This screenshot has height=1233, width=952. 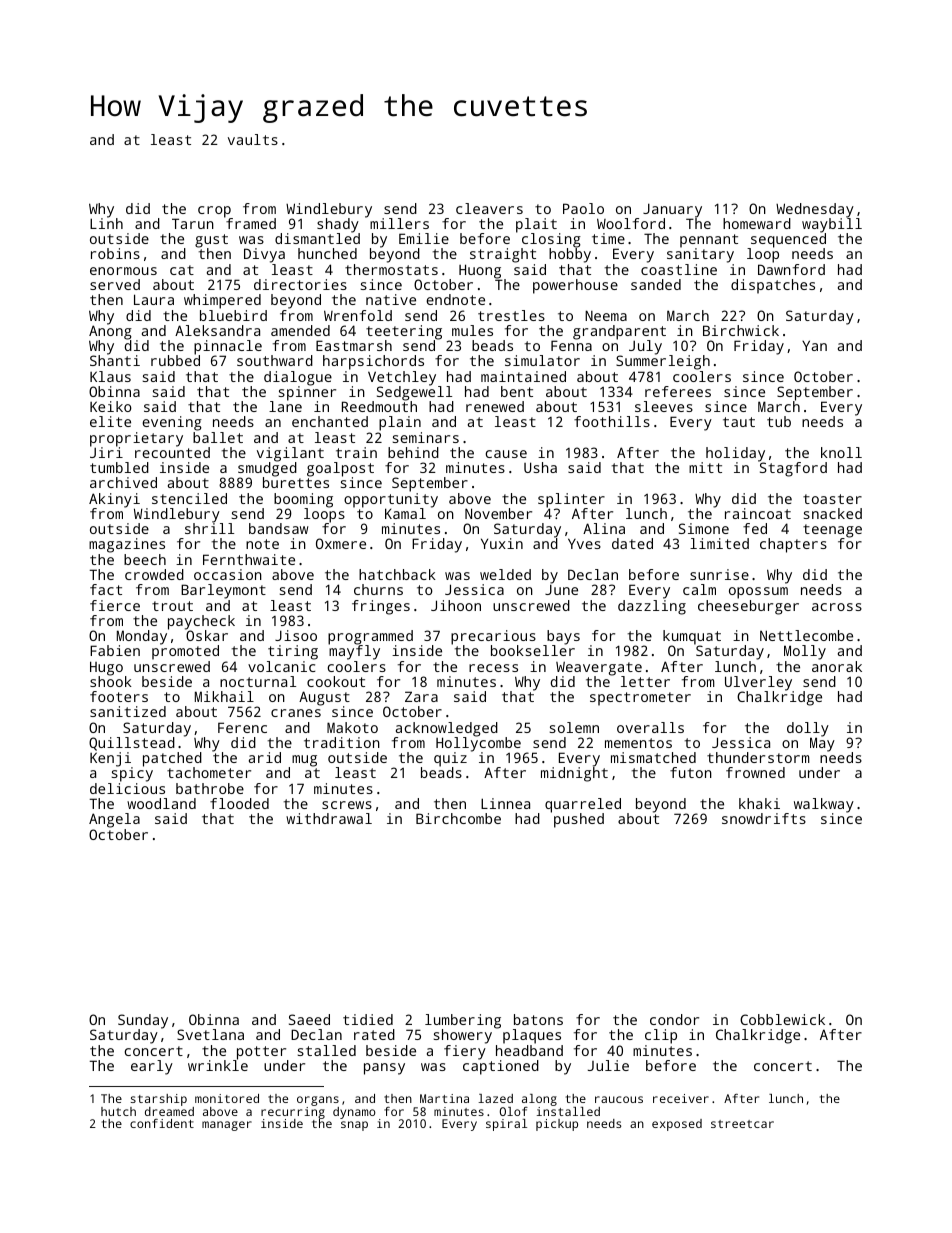 What do you see at coordinates (338, 225) in the screenshot?
I see `shady` at bounding box center [338, 225].
